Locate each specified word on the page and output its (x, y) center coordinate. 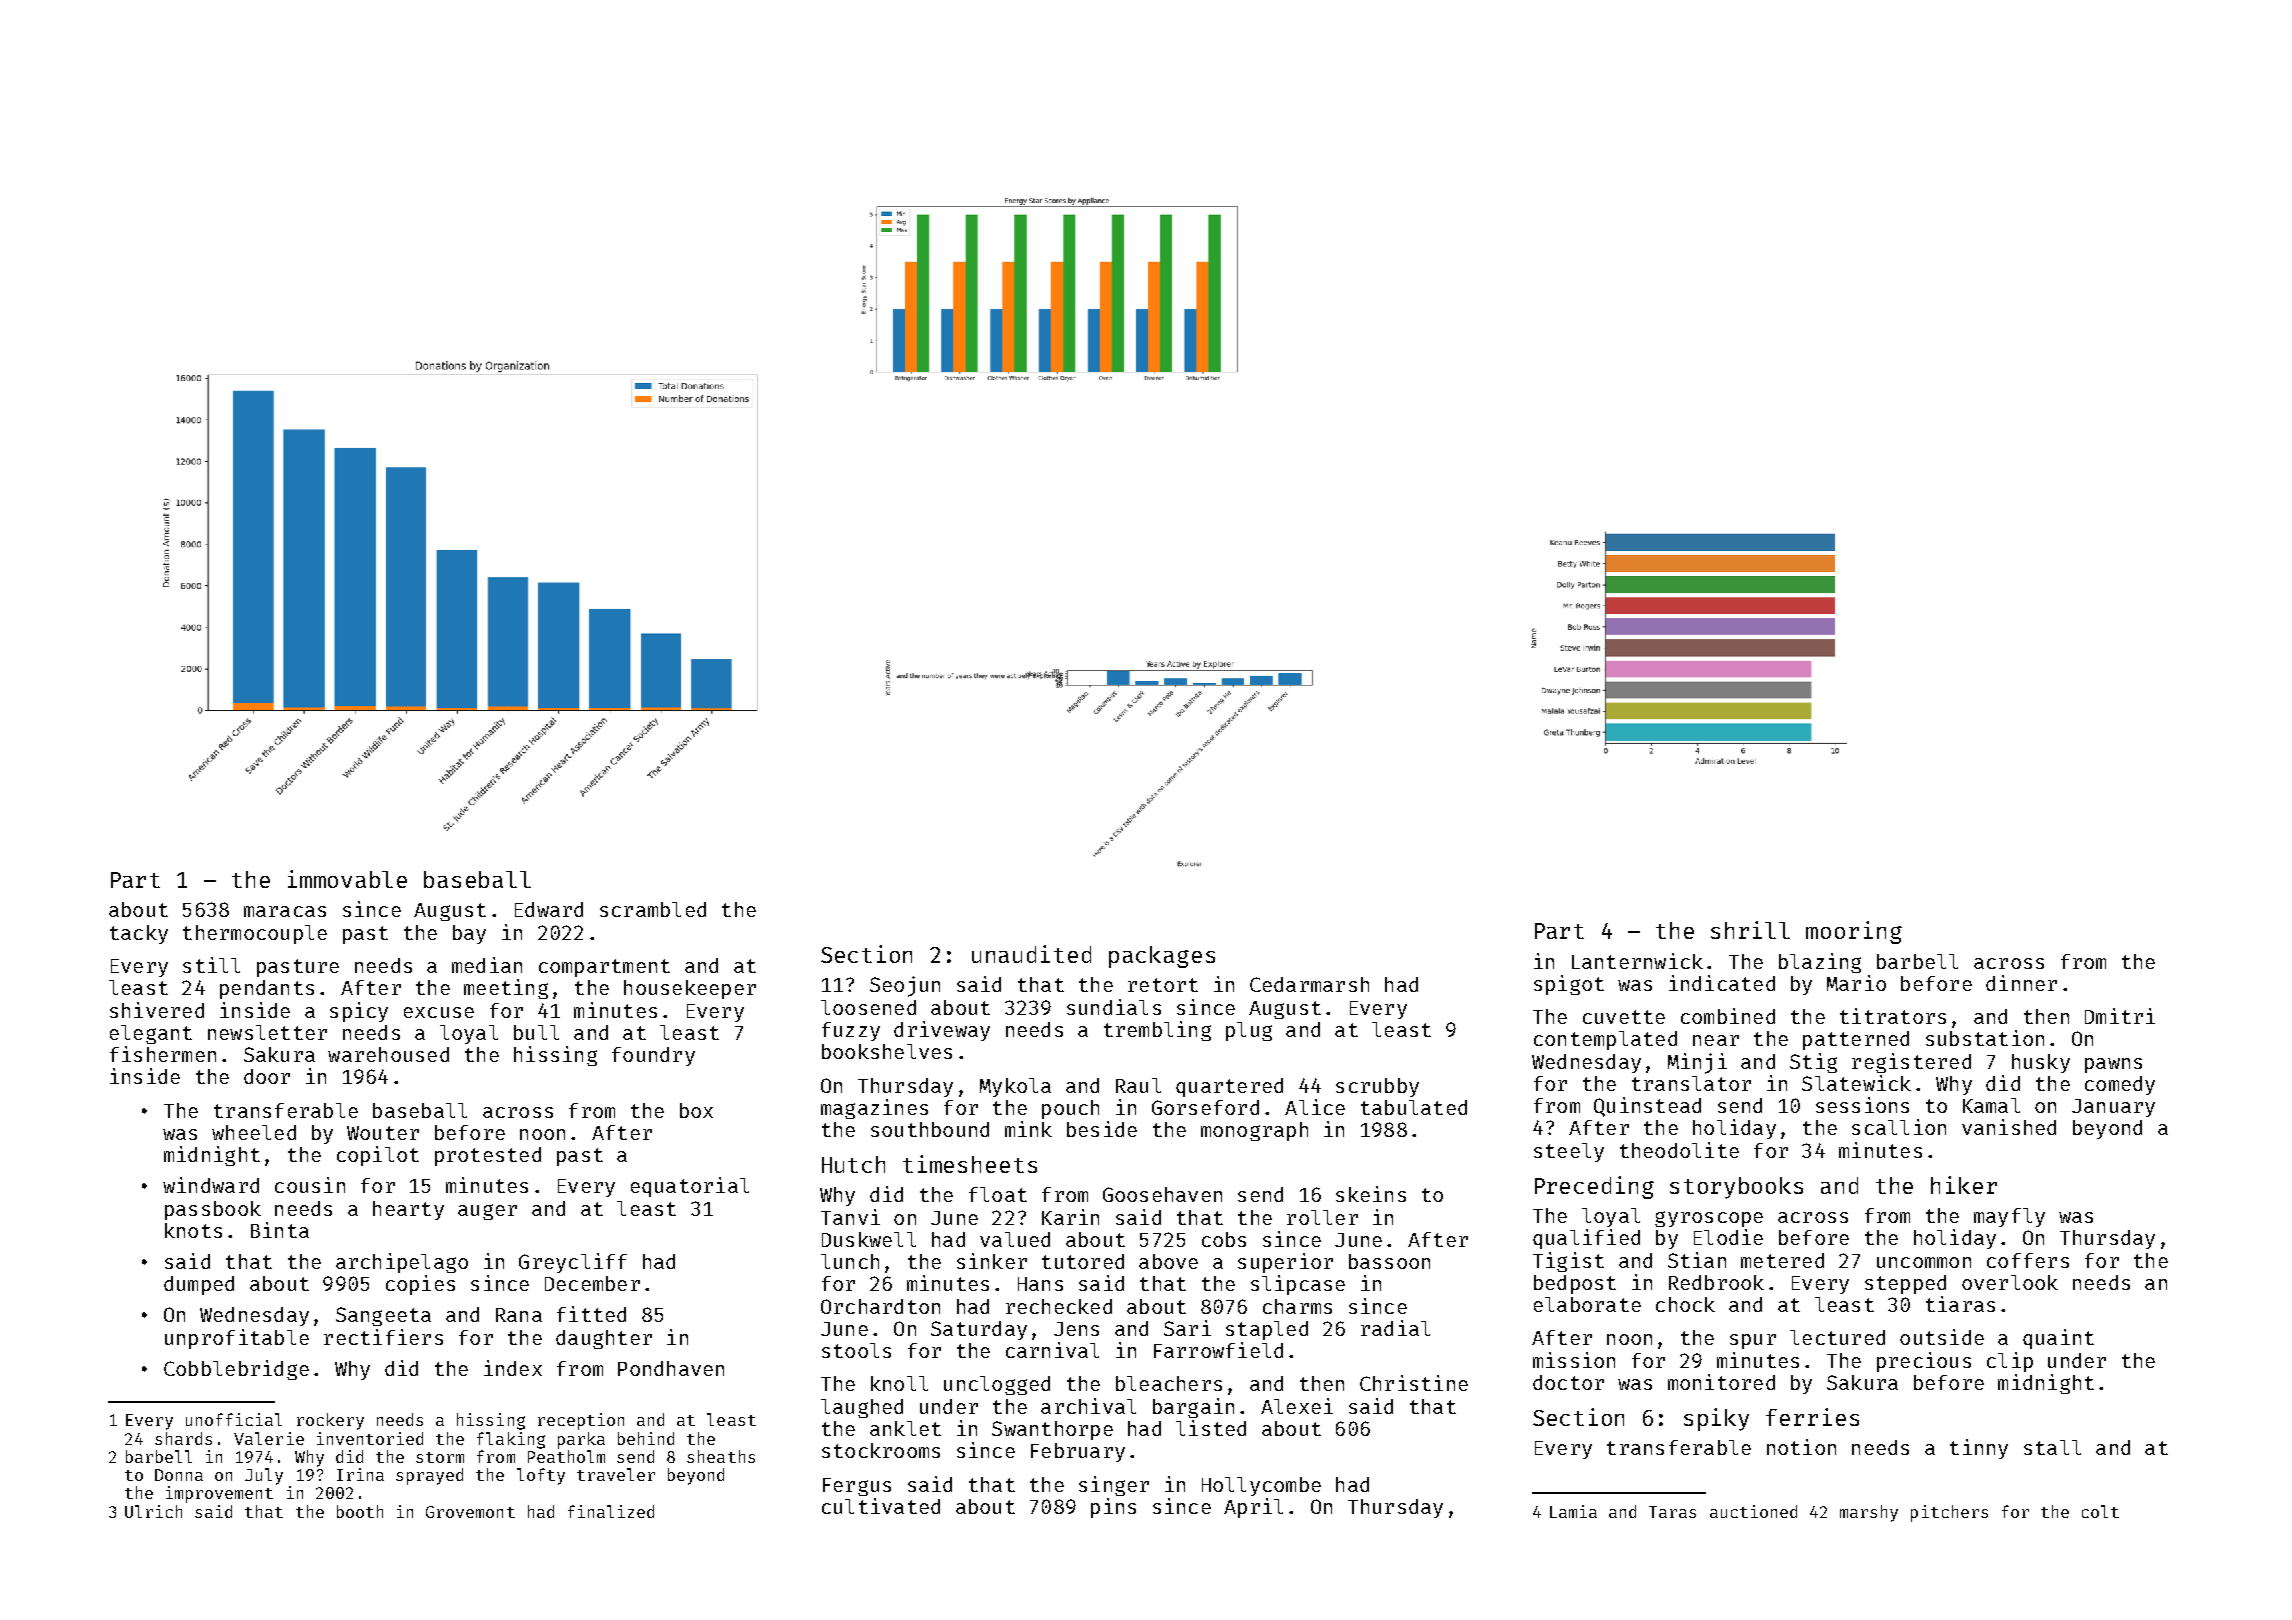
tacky (139, 934)
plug (1249, 1031)
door (267, 1076)
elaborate (1587, 1304)
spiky (1716, 1419)
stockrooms (881, 1450)
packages (1162, 957)
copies (420, 1285)
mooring (1854, 932)
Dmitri (2120, 1016)
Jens (1076, 1329)
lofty (541, 1476)
